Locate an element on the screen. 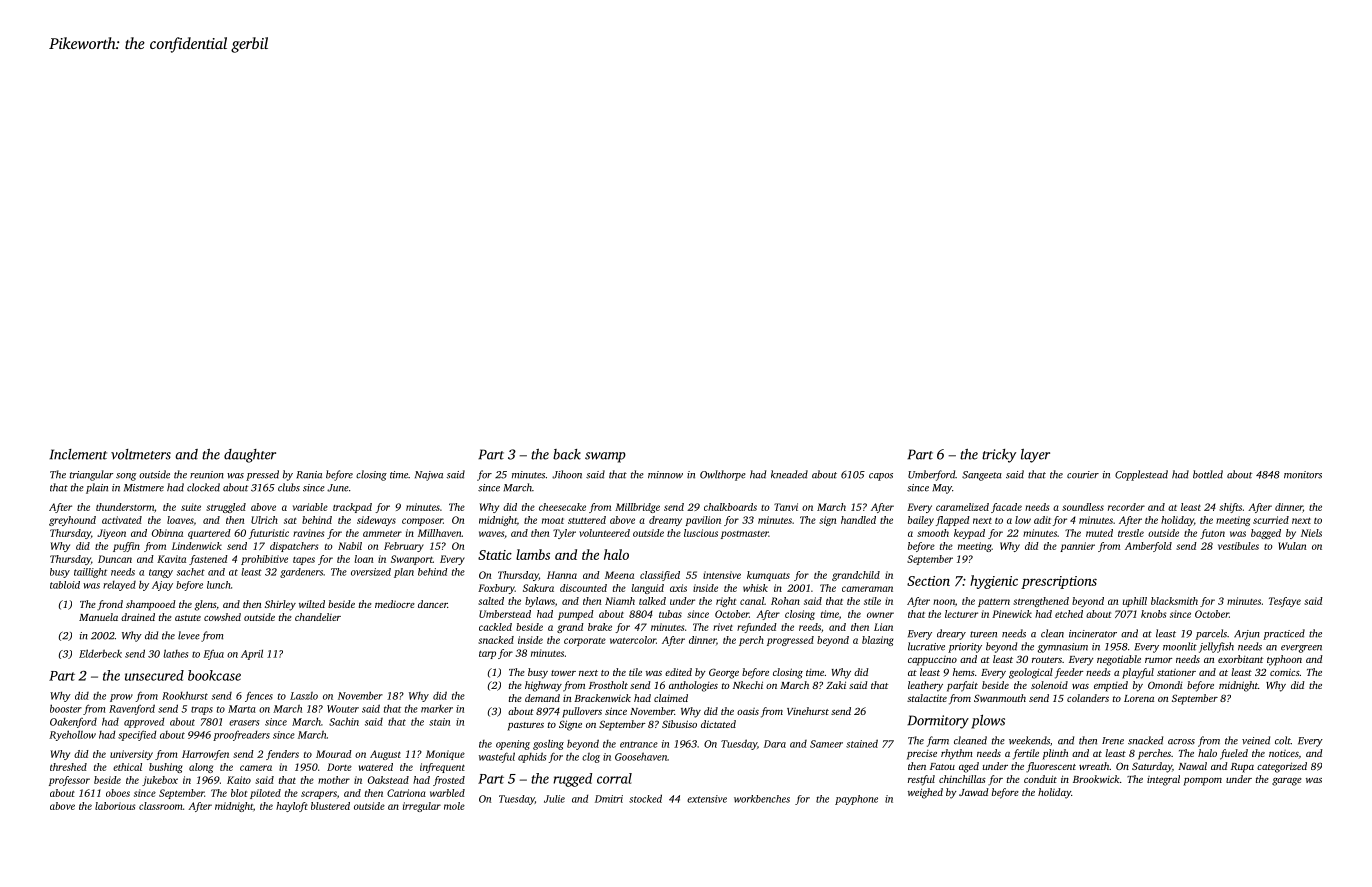 This screenshot has height=887, width=1372. blacksmith is located at coordinates (1174, 601).
